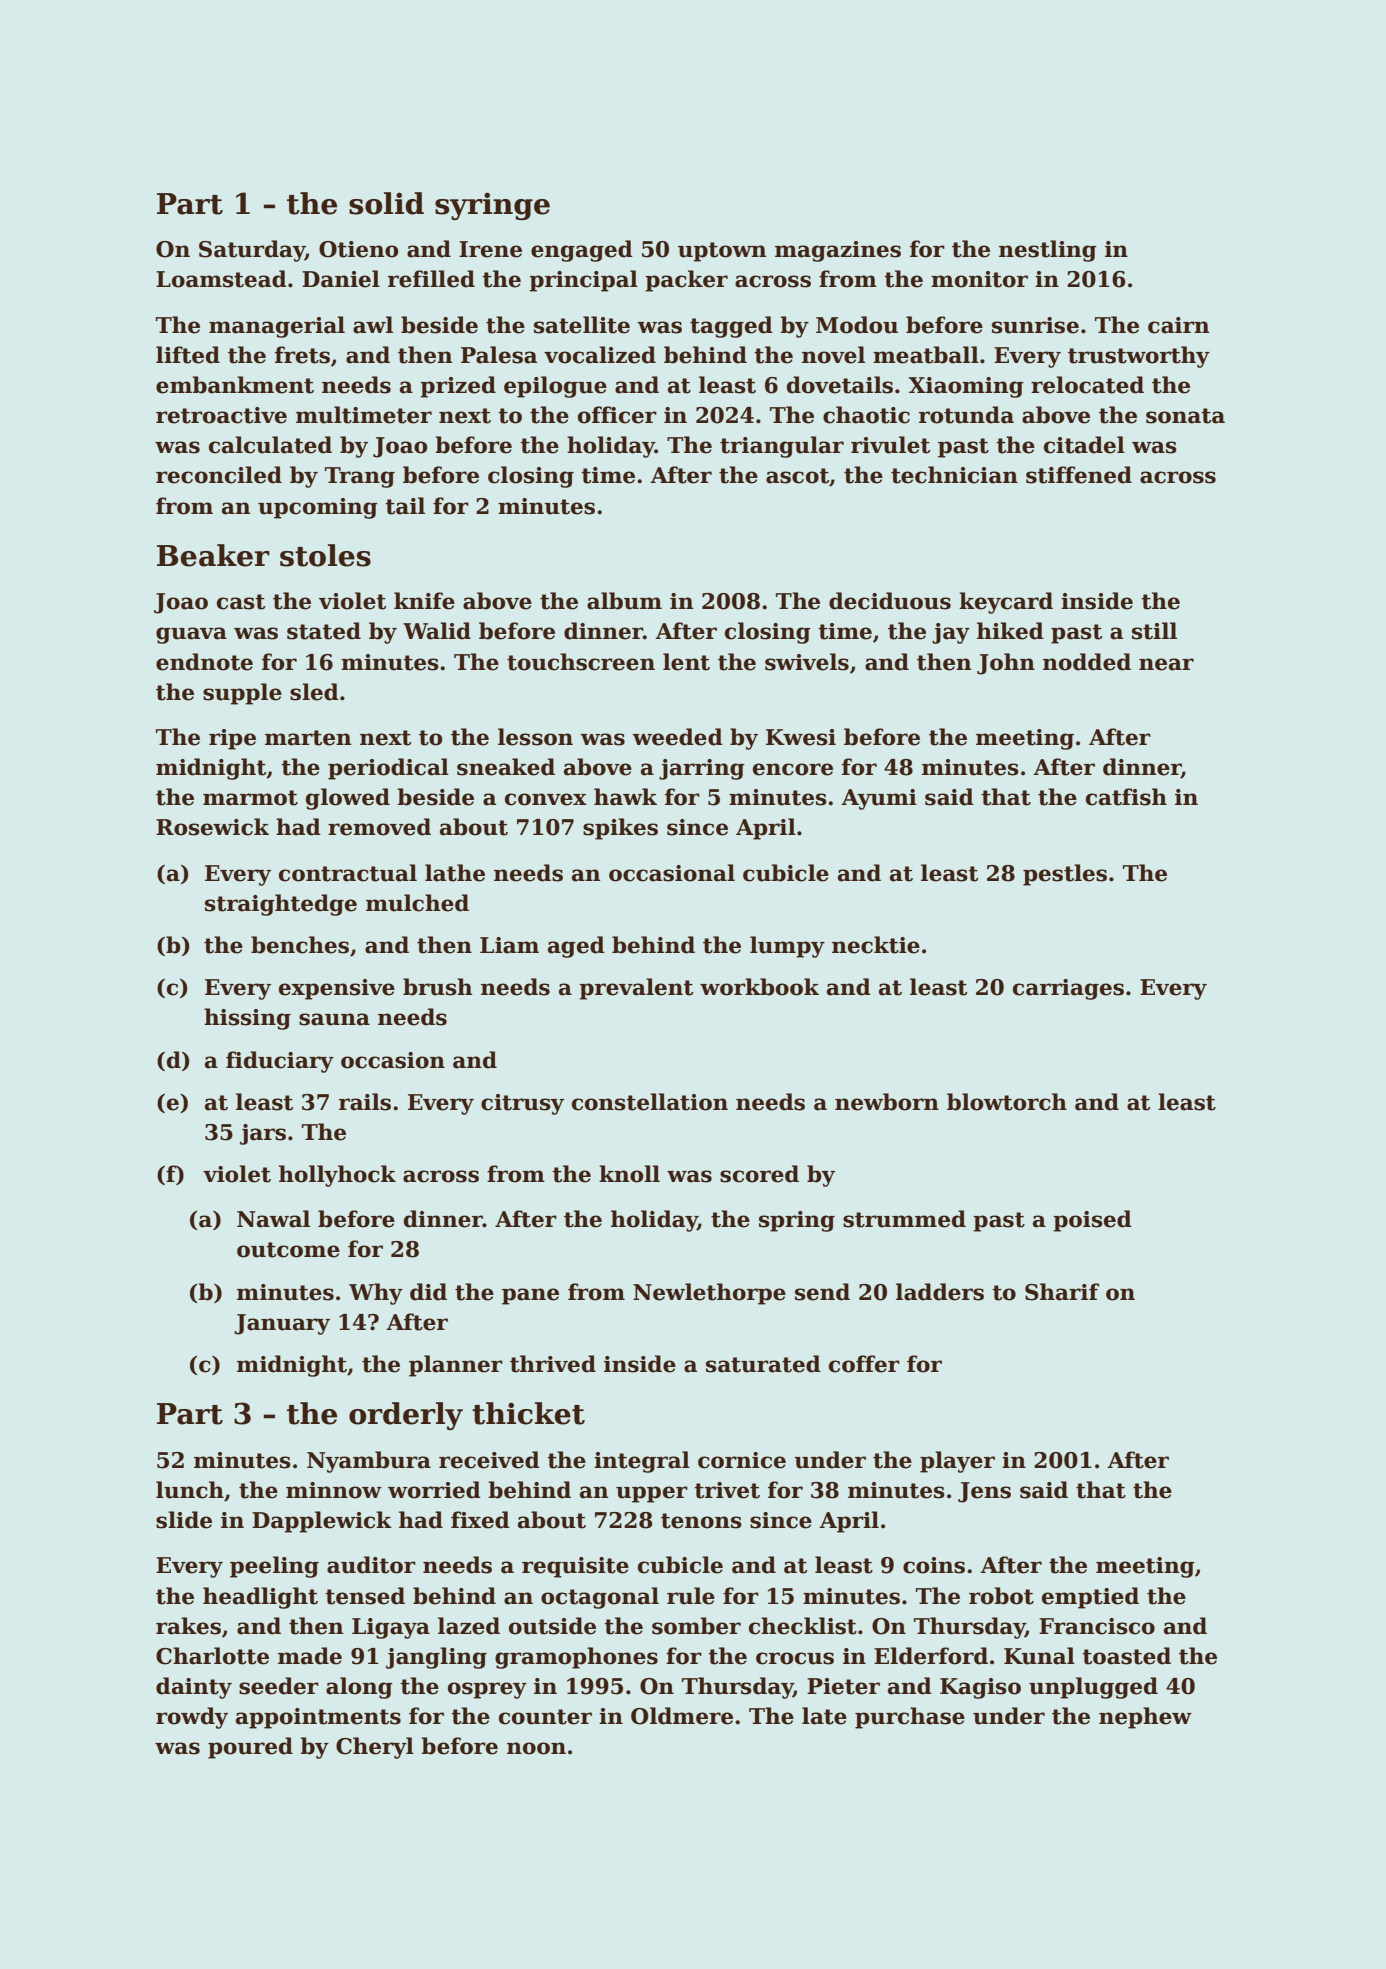 This screenshot has width=1386, height=1969. What do you see at coordinates (624, 601) in the screenshot?
I see `album` at bounding box center [624, 601].
